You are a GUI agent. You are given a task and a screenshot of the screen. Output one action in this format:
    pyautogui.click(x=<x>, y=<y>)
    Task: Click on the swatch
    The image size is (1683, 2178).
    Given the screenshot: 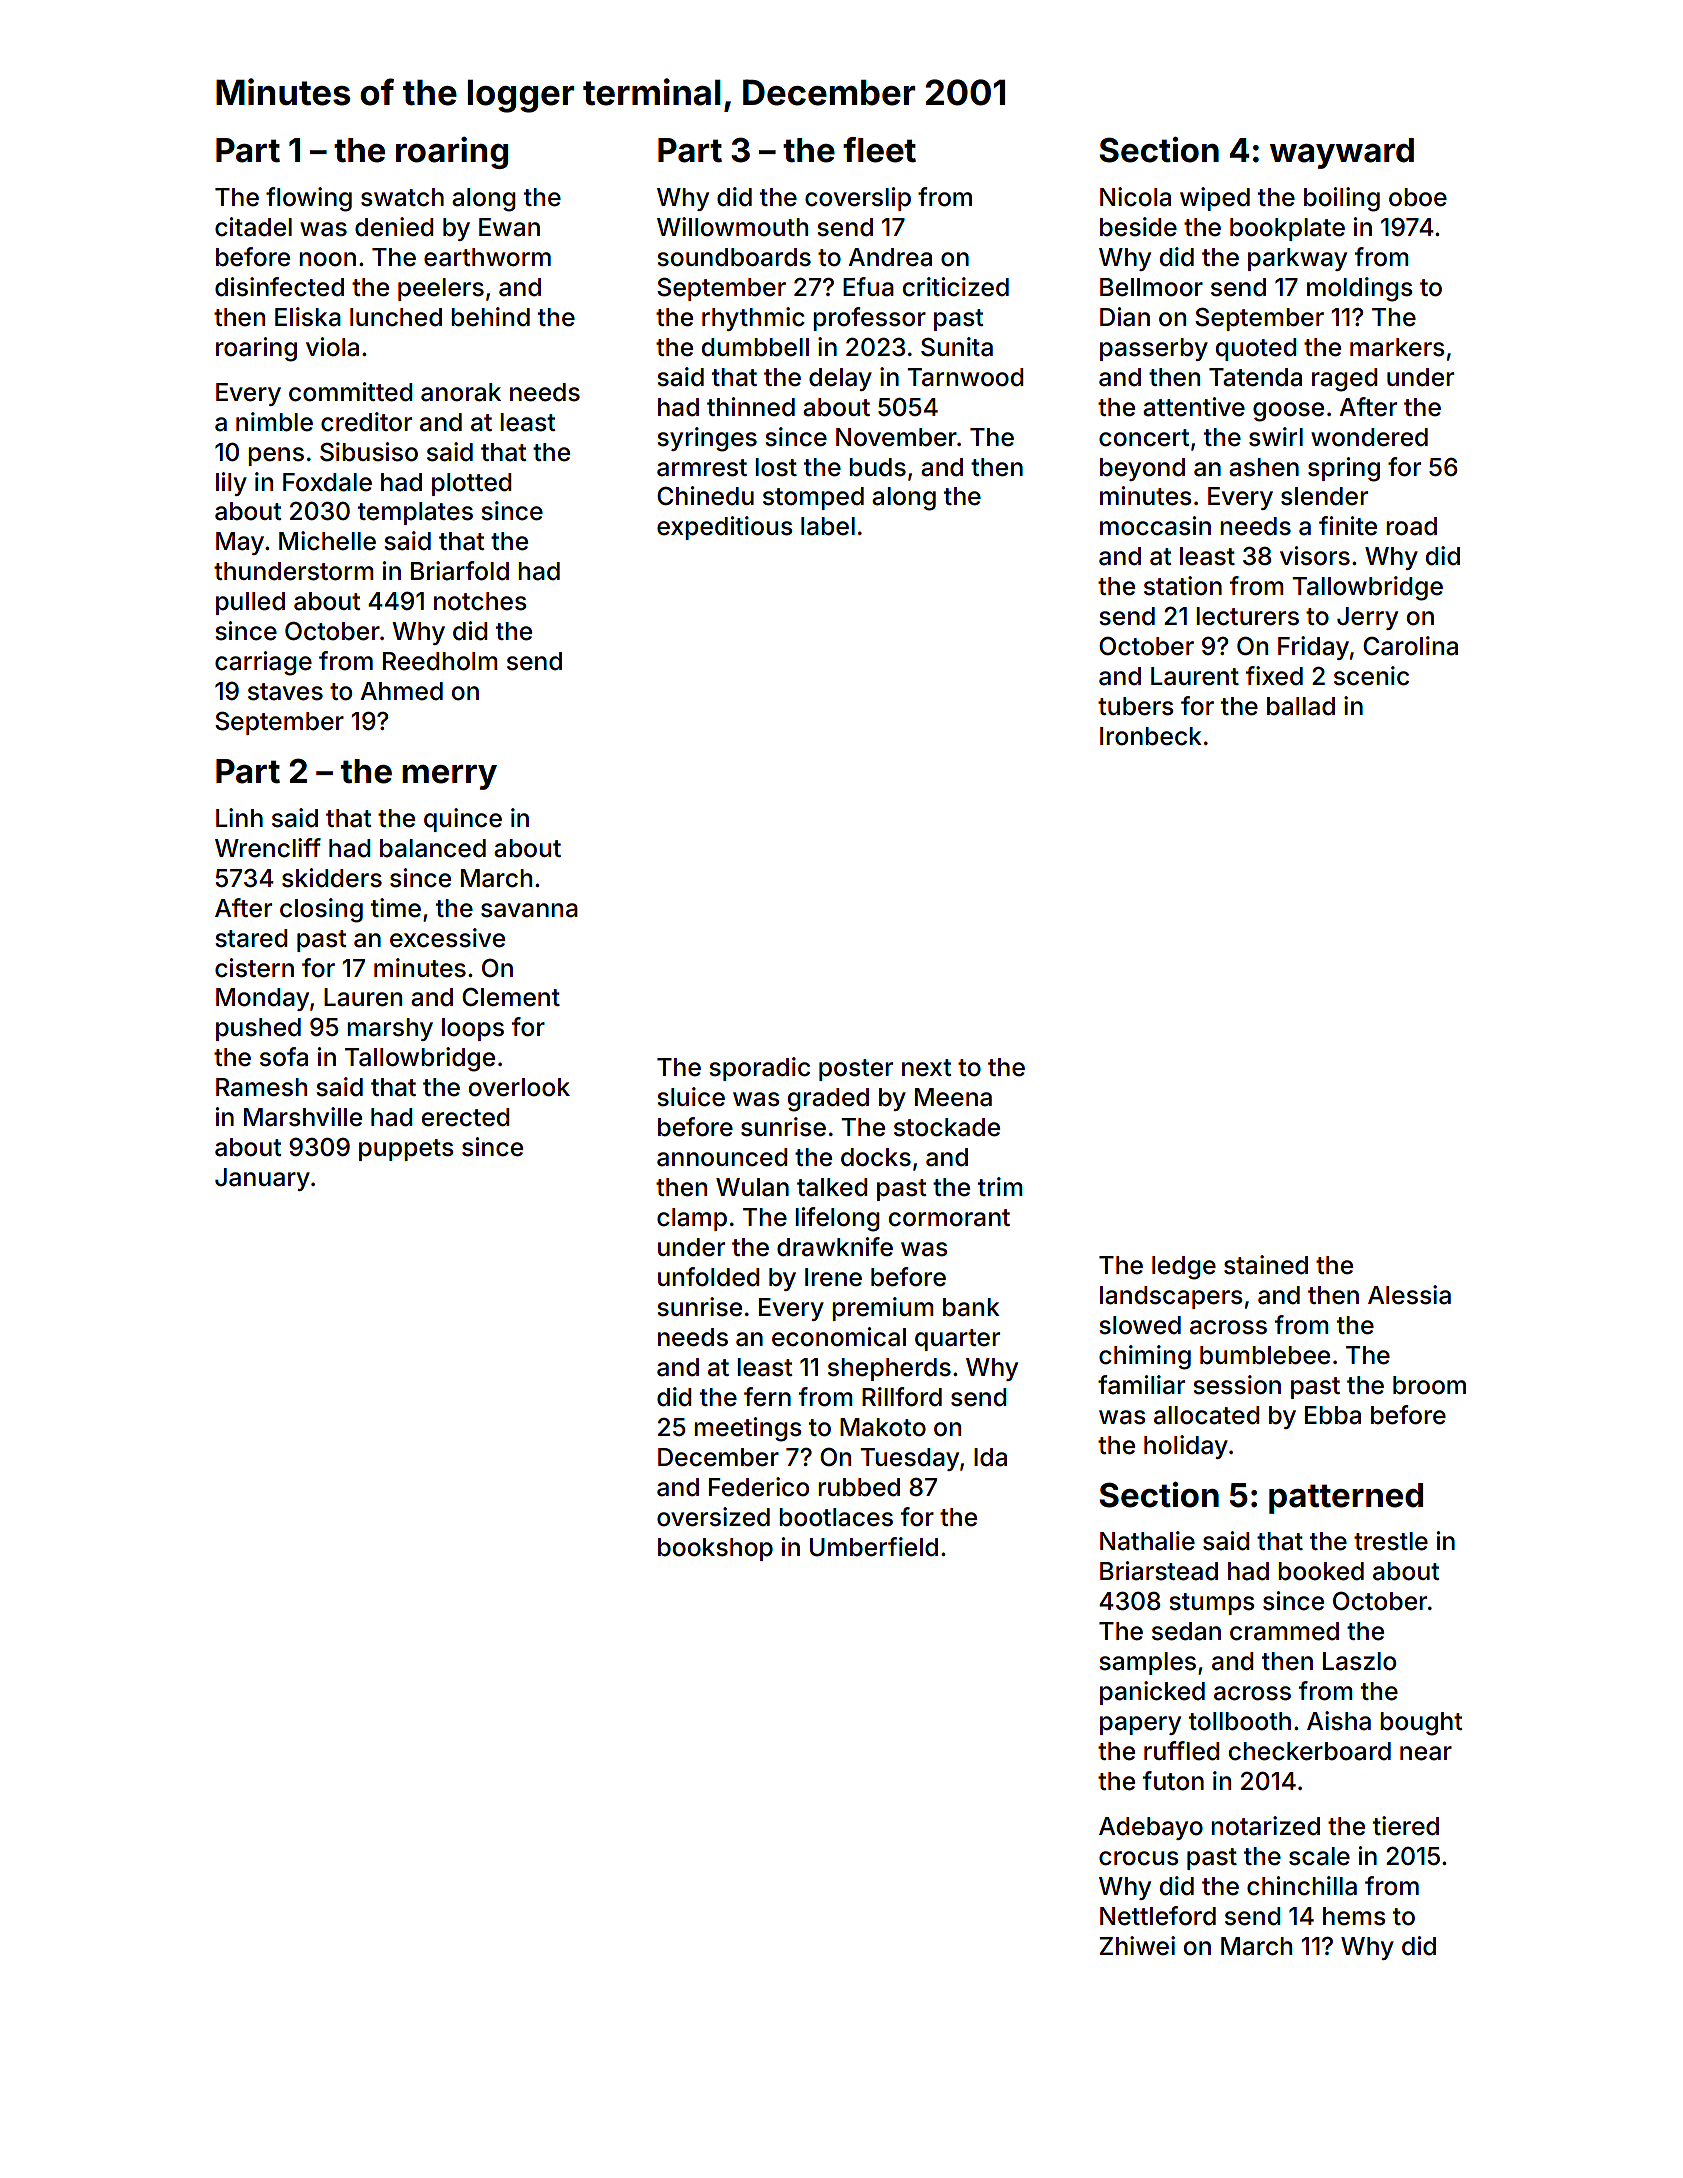 What is the action you would take?
    pyautogui.click(x=402, y=197)
